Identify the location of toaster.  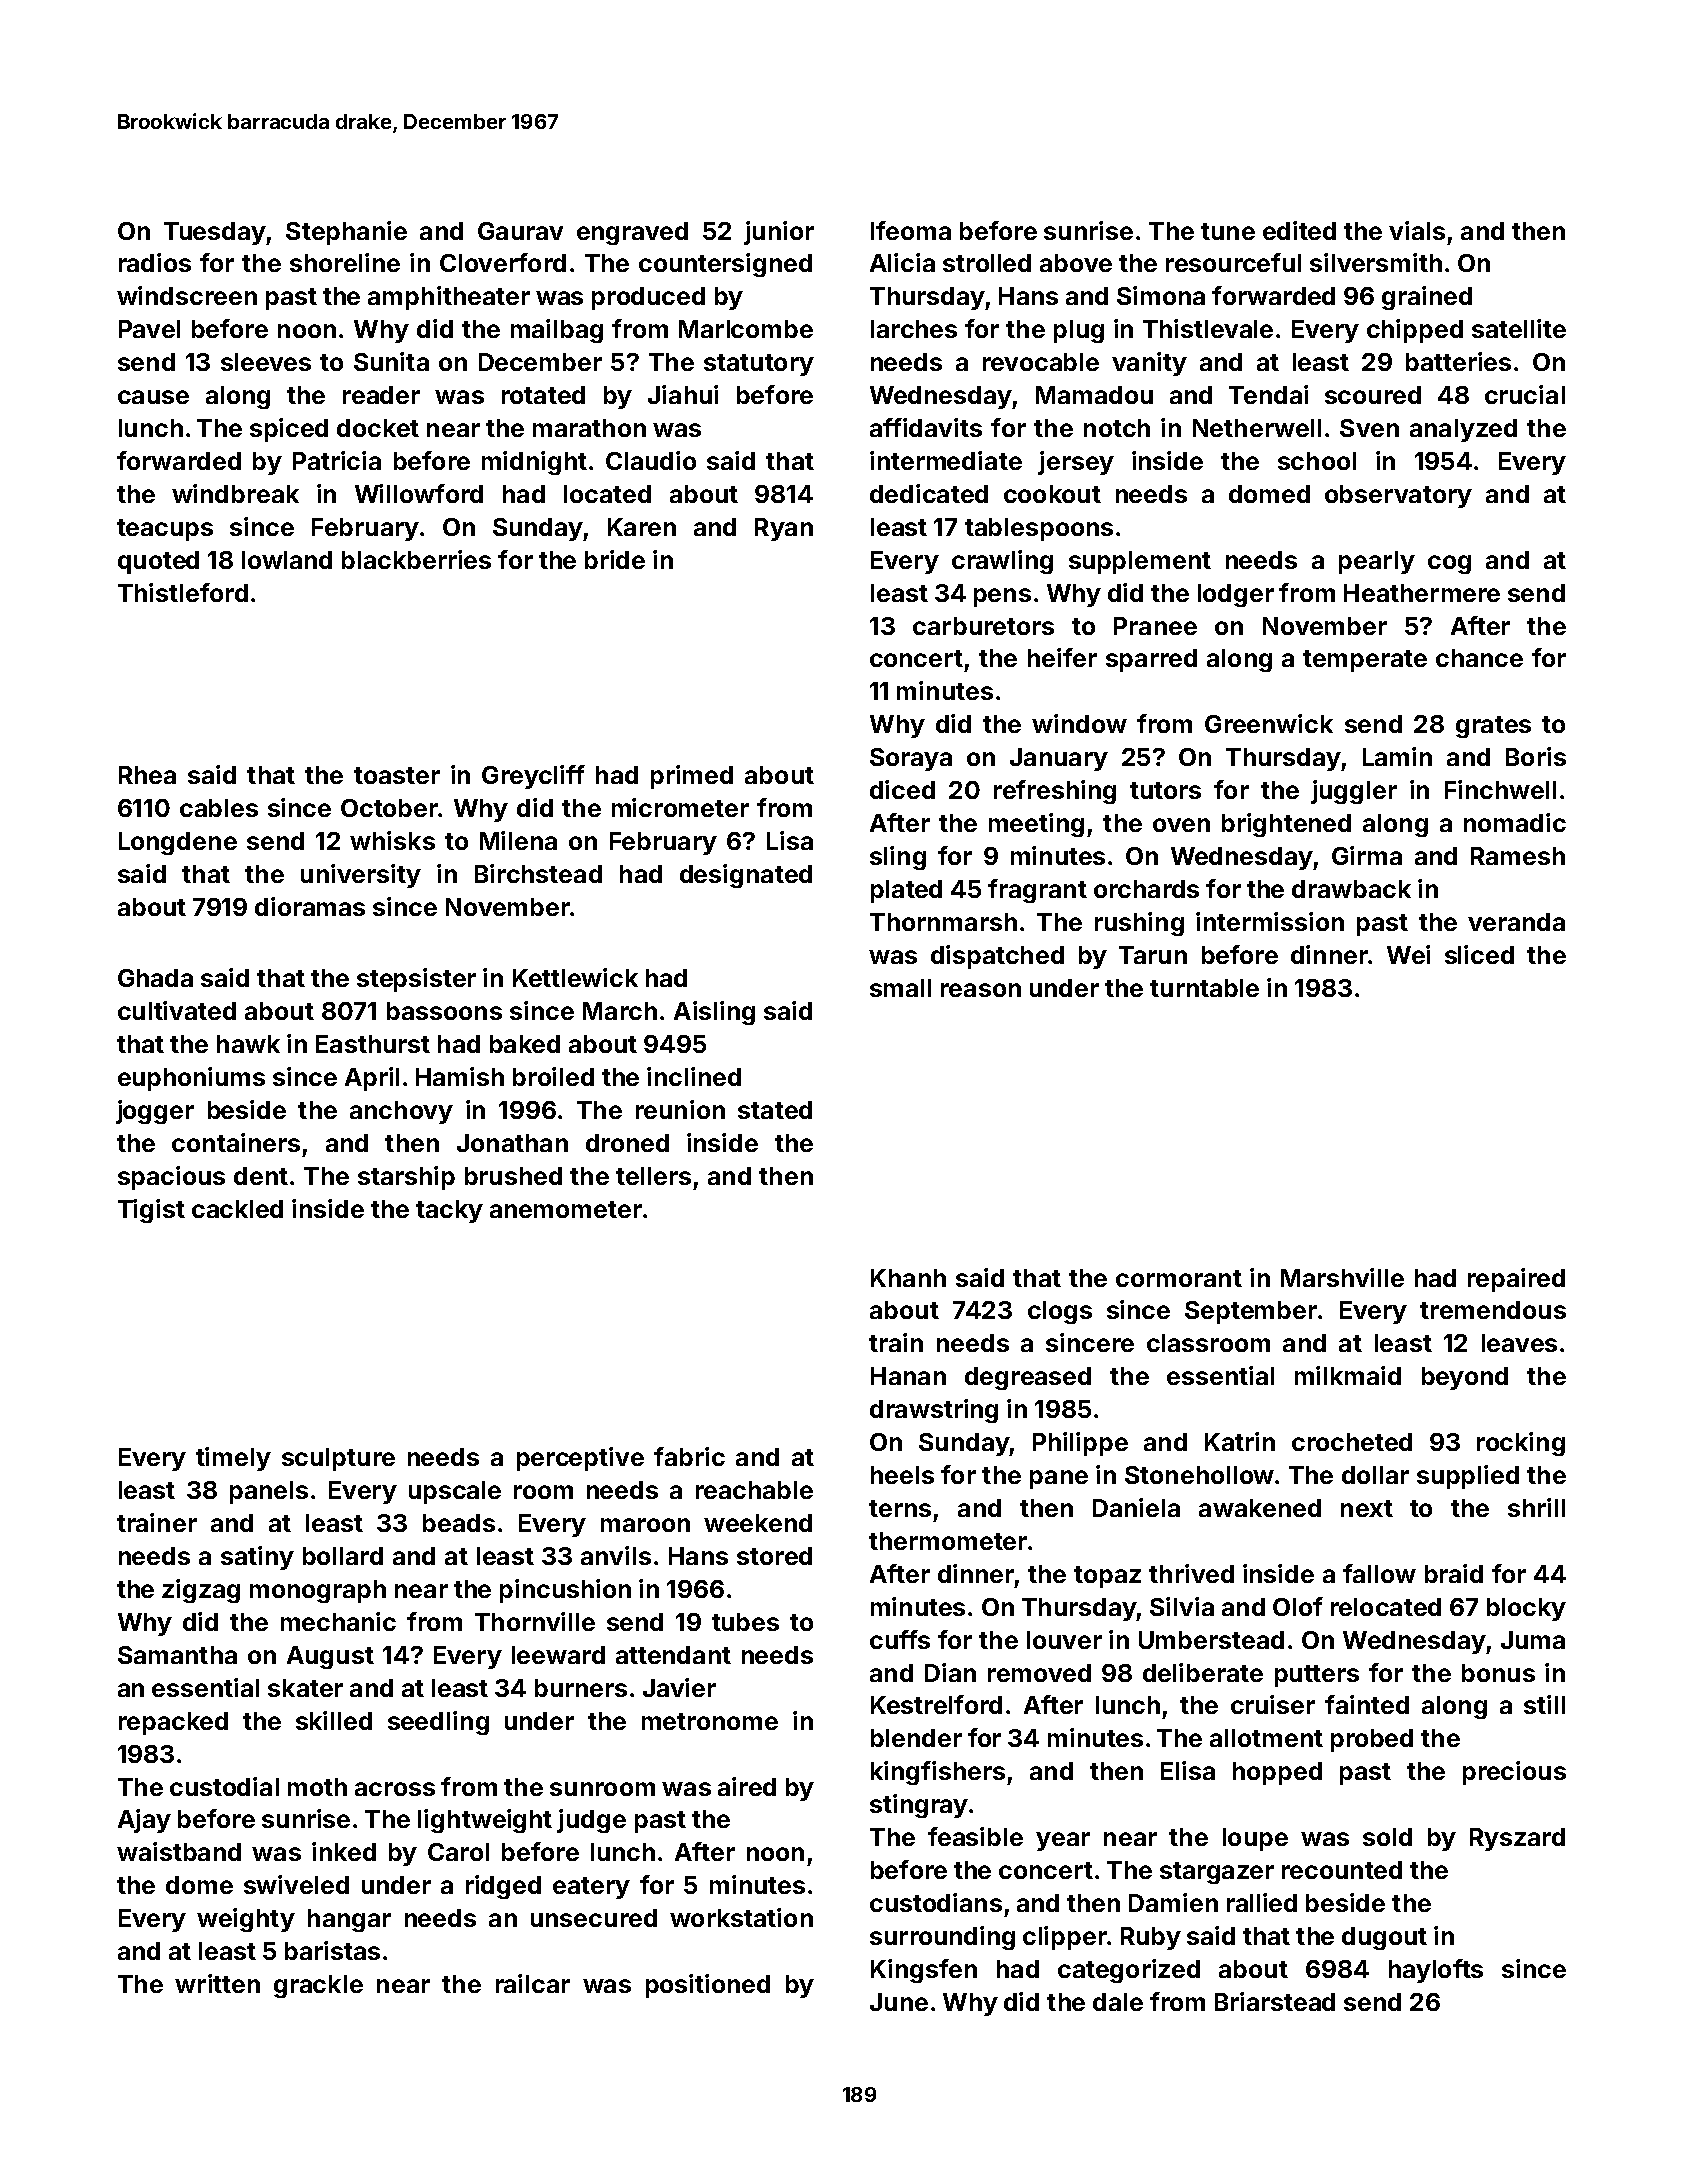
(397, 775).
